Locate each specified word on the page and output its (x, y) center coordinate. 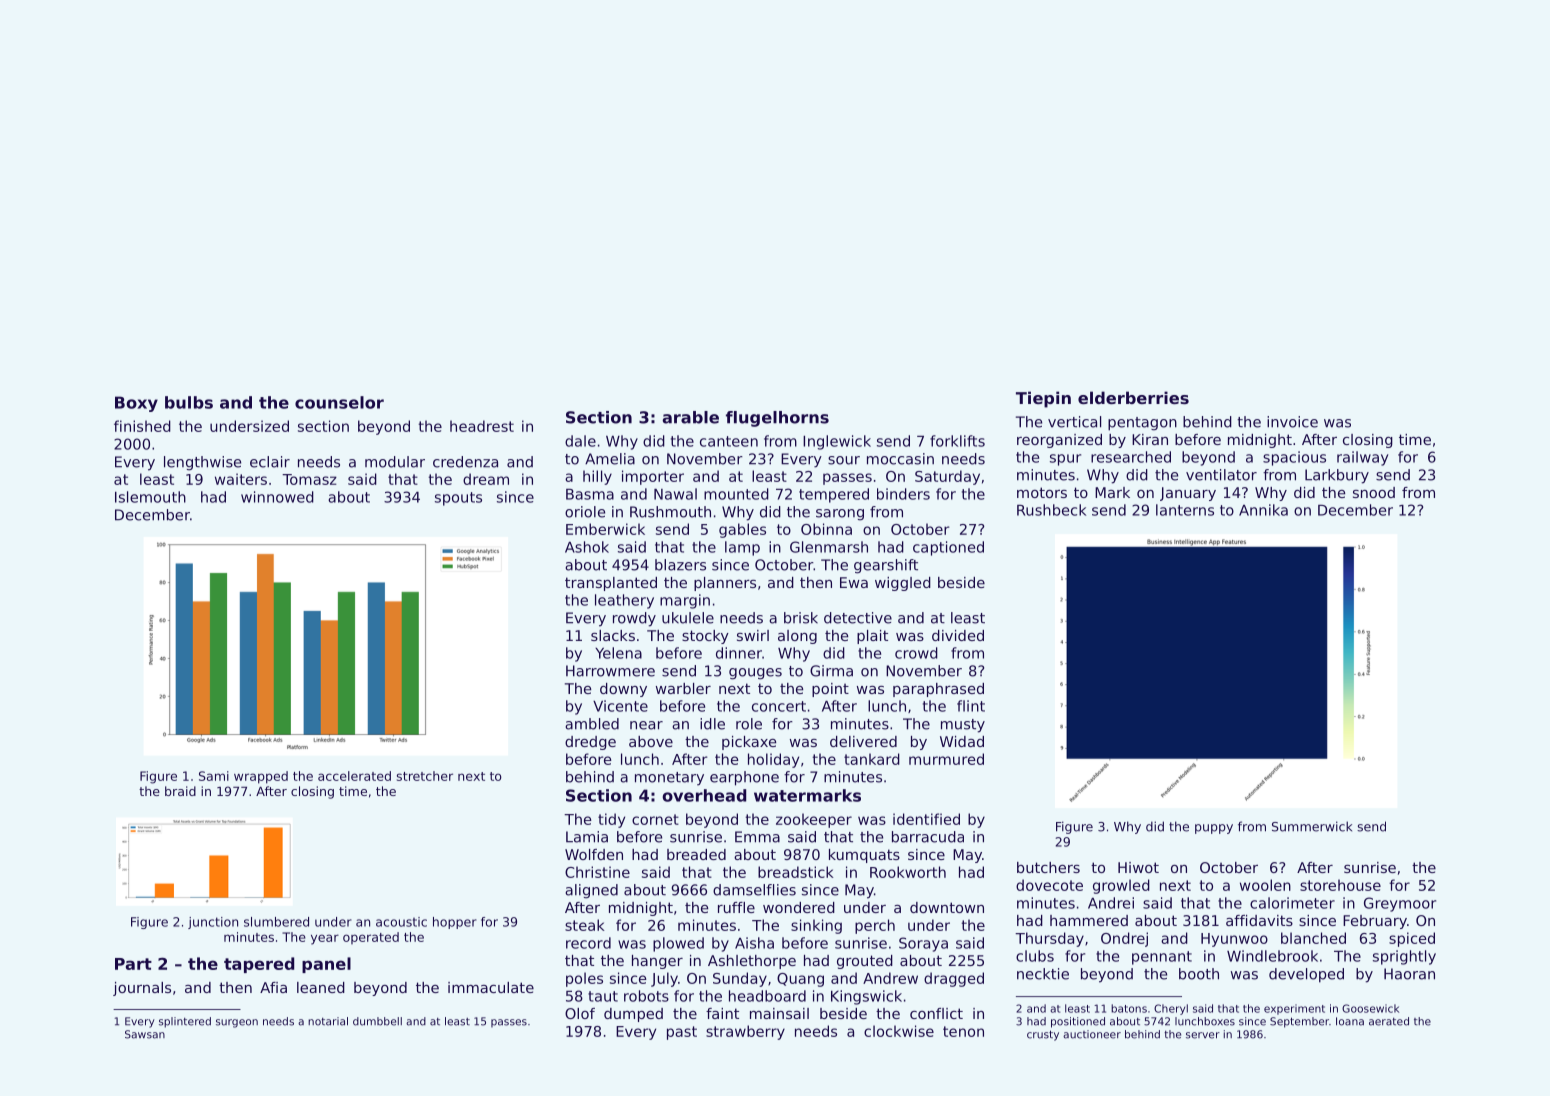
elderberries (1133, 397)
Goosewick (1370, 1008)
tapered (259, 965)
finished (142, 426)
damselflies (754, 890)
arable (690, 417)
